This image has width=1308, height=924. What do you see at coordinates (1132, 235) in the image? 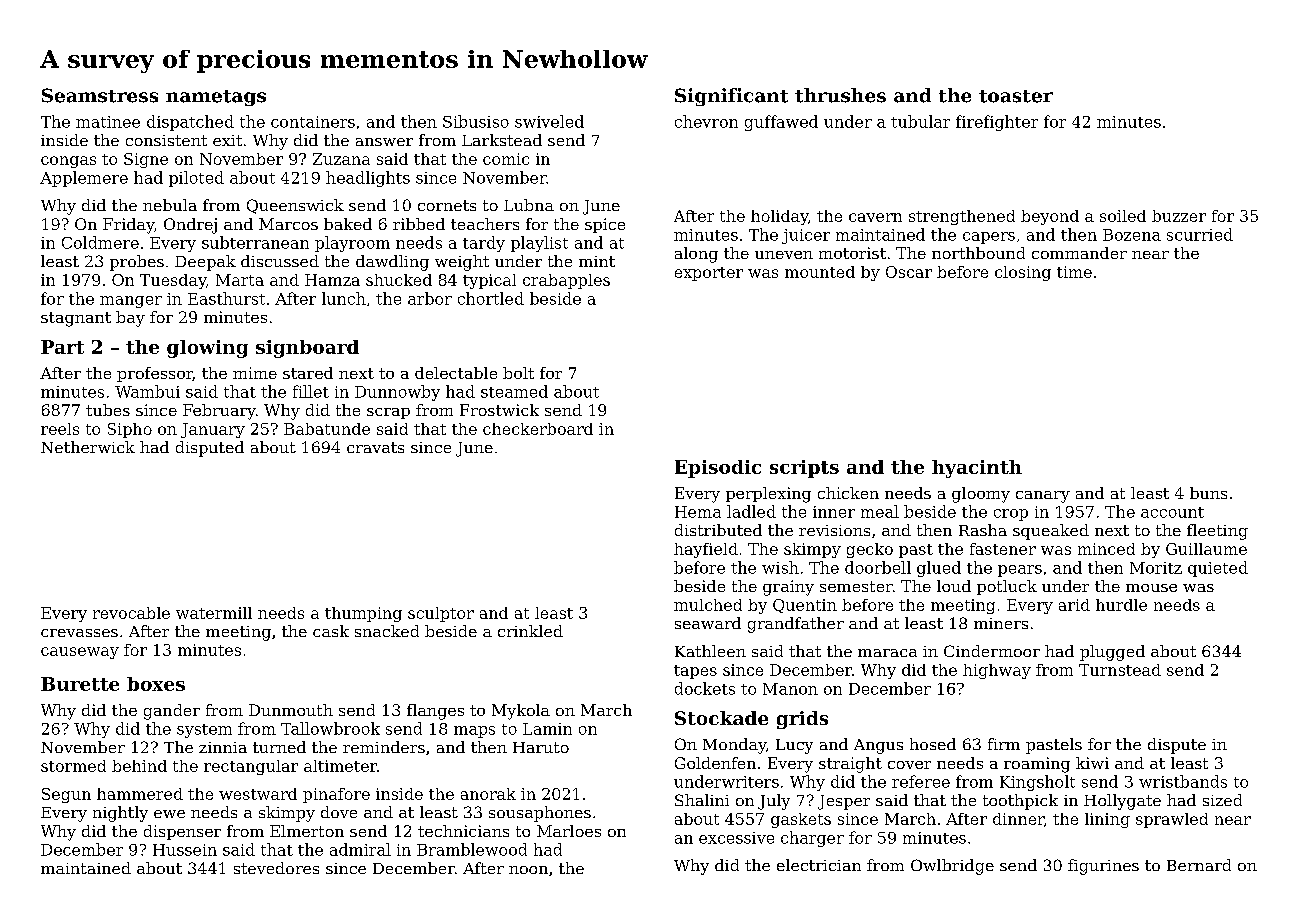
I see `Bozena` at bounding box center [1132, 235].
